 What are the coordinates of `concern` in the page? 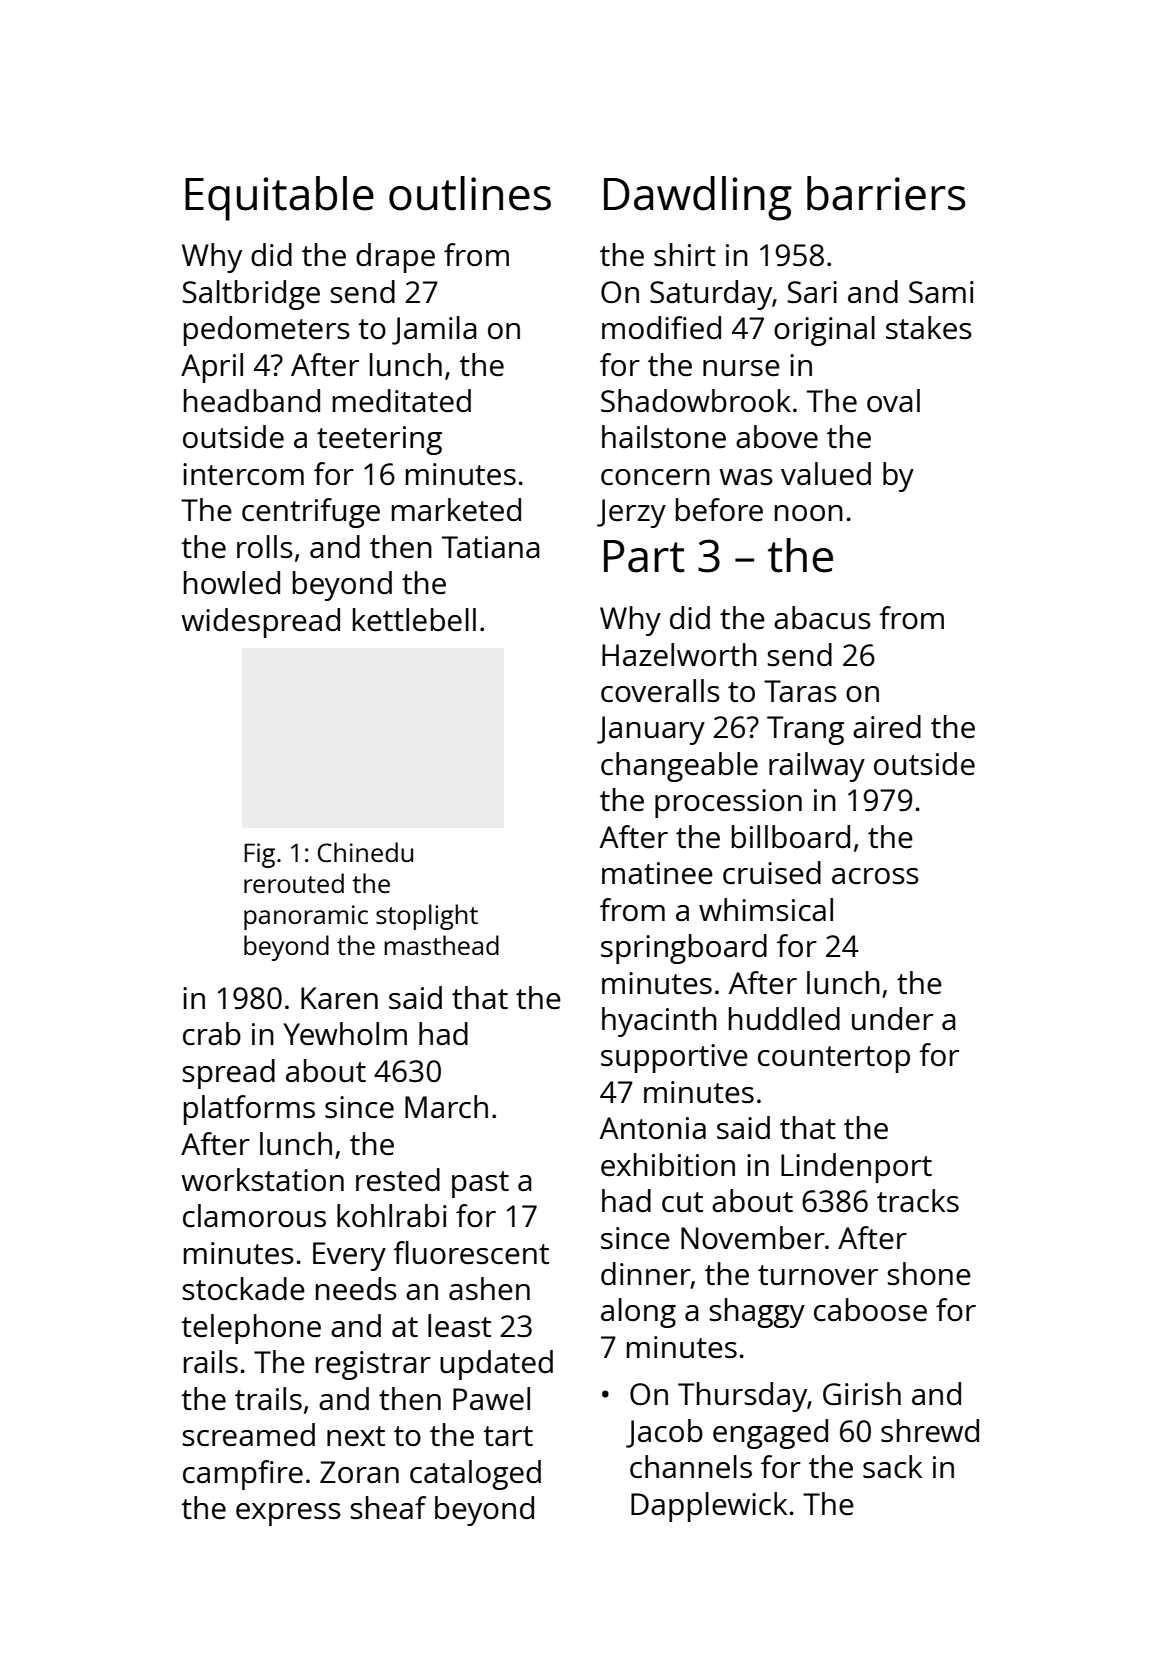 It's located at (655, 477).
